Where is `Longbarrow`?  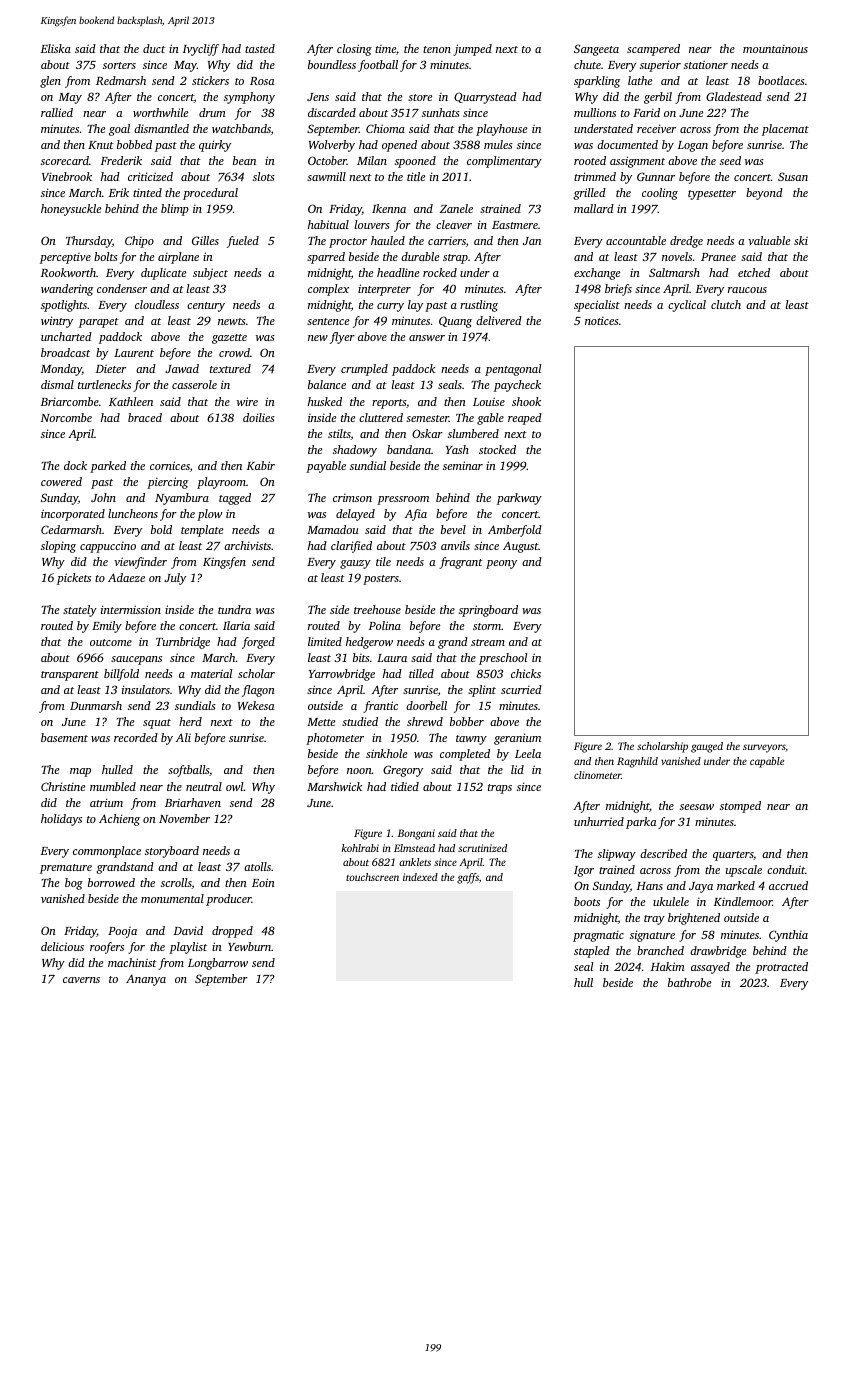 Longbarrow is located at coordinates (218, 964).
